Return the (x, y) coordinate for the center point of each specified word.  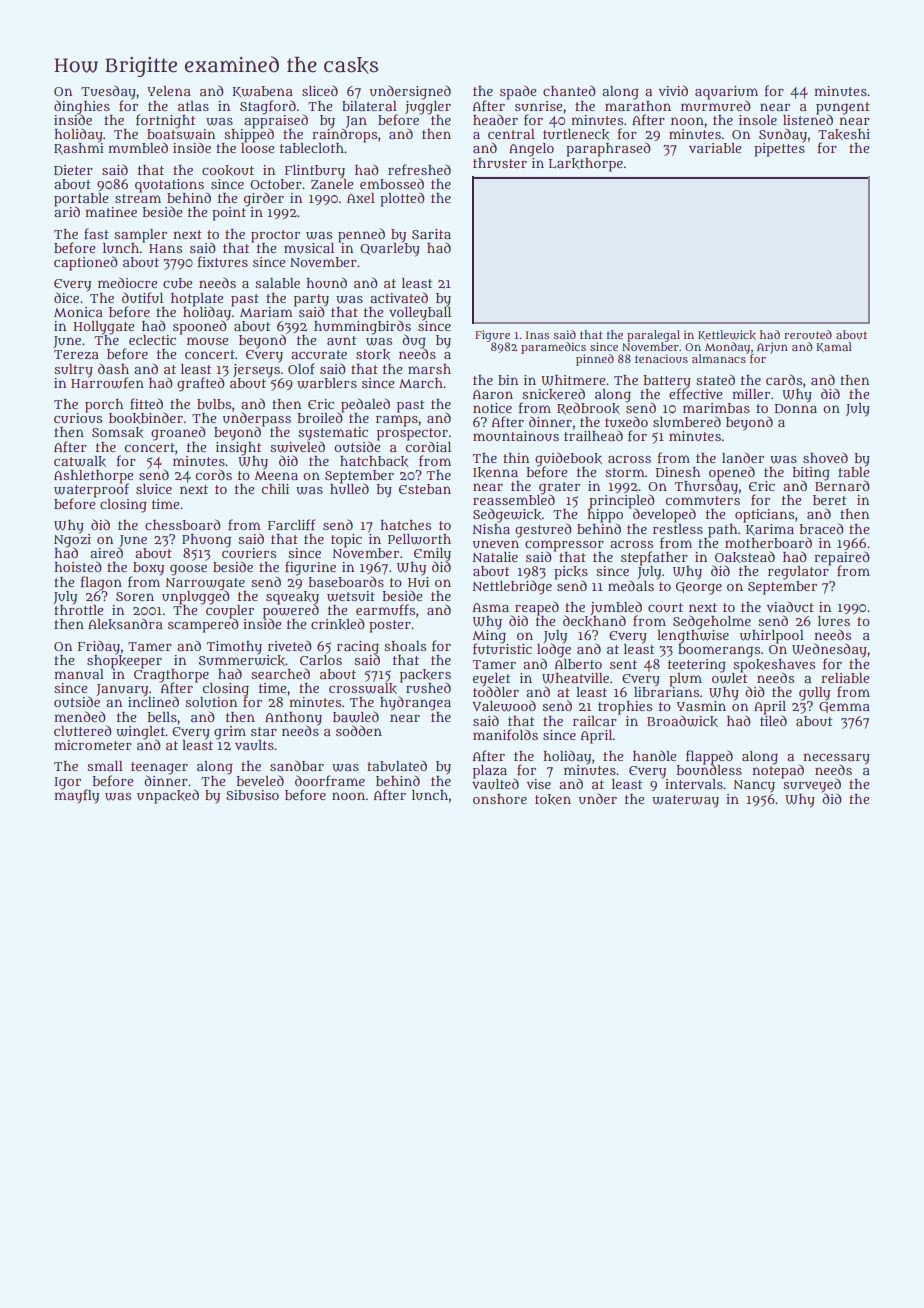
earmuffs (385, 609)
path (722, 530)
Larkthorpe (586, 165)
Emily (432, 555)
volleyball (420, 313)
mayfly (76, 796)
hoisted (78, 566)
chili (275, 489)
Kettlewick (727, 335)
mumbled (138, 147)
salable (277, 283)
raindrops (344, 135)
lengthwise (693, 637)
